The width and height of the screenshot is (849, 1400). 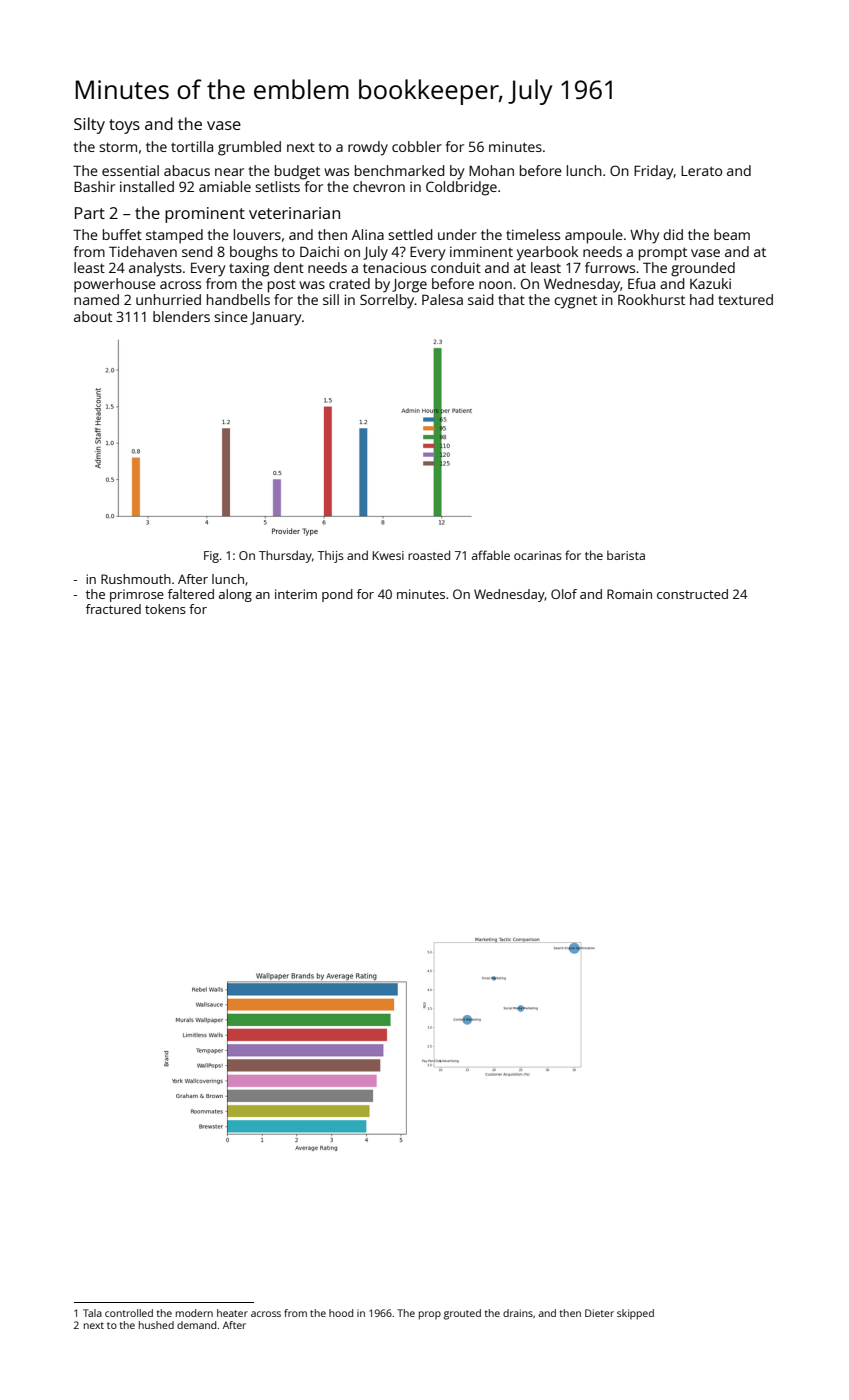 I want to click on that, so click(x=511, y=299).
